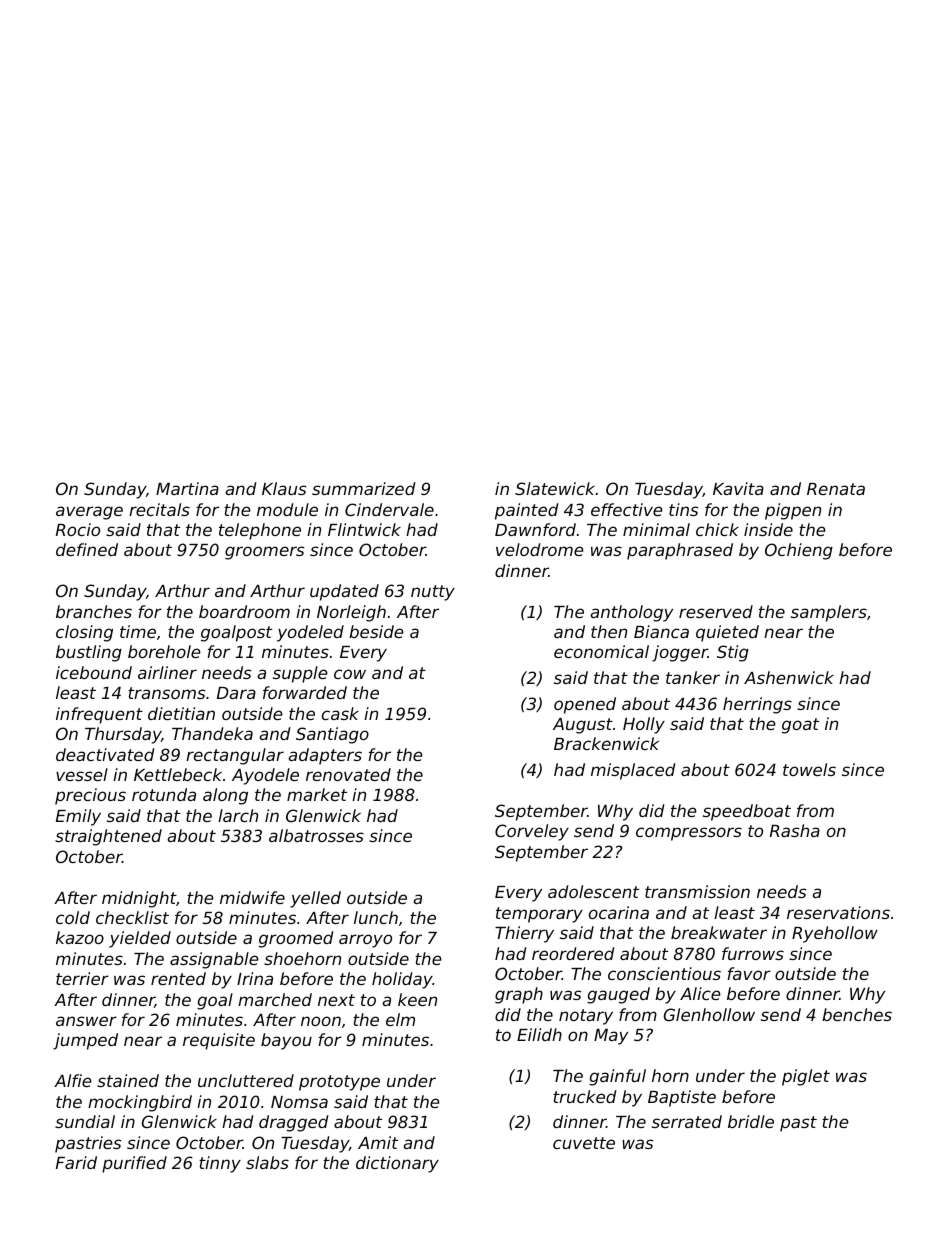  What do you see at coordinates (524, 934) in the screenshot?
I see `Thierry` at bounding box center [524, 934].
